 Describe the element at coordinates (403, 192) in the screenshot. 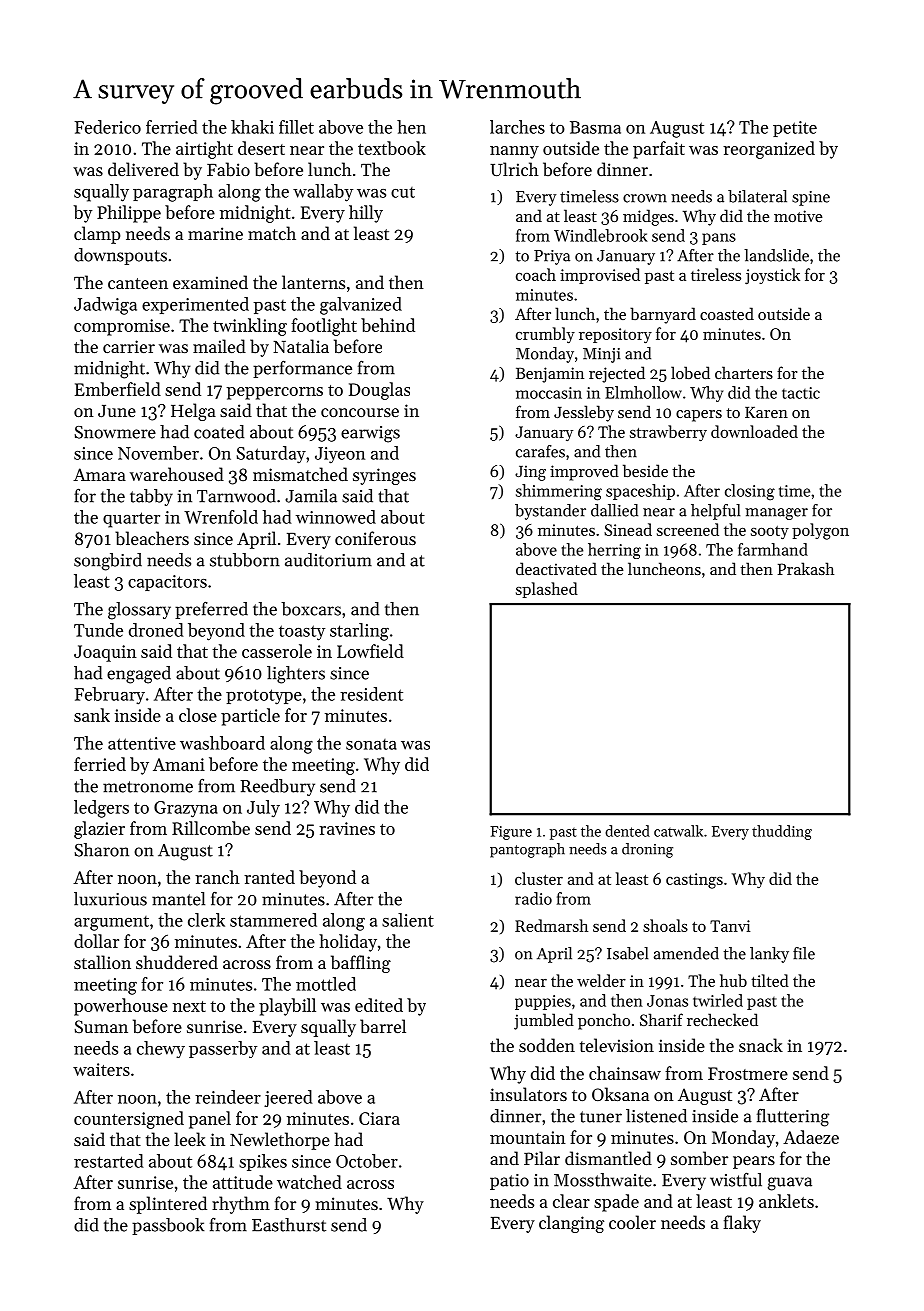

I see `cut` at that location.
